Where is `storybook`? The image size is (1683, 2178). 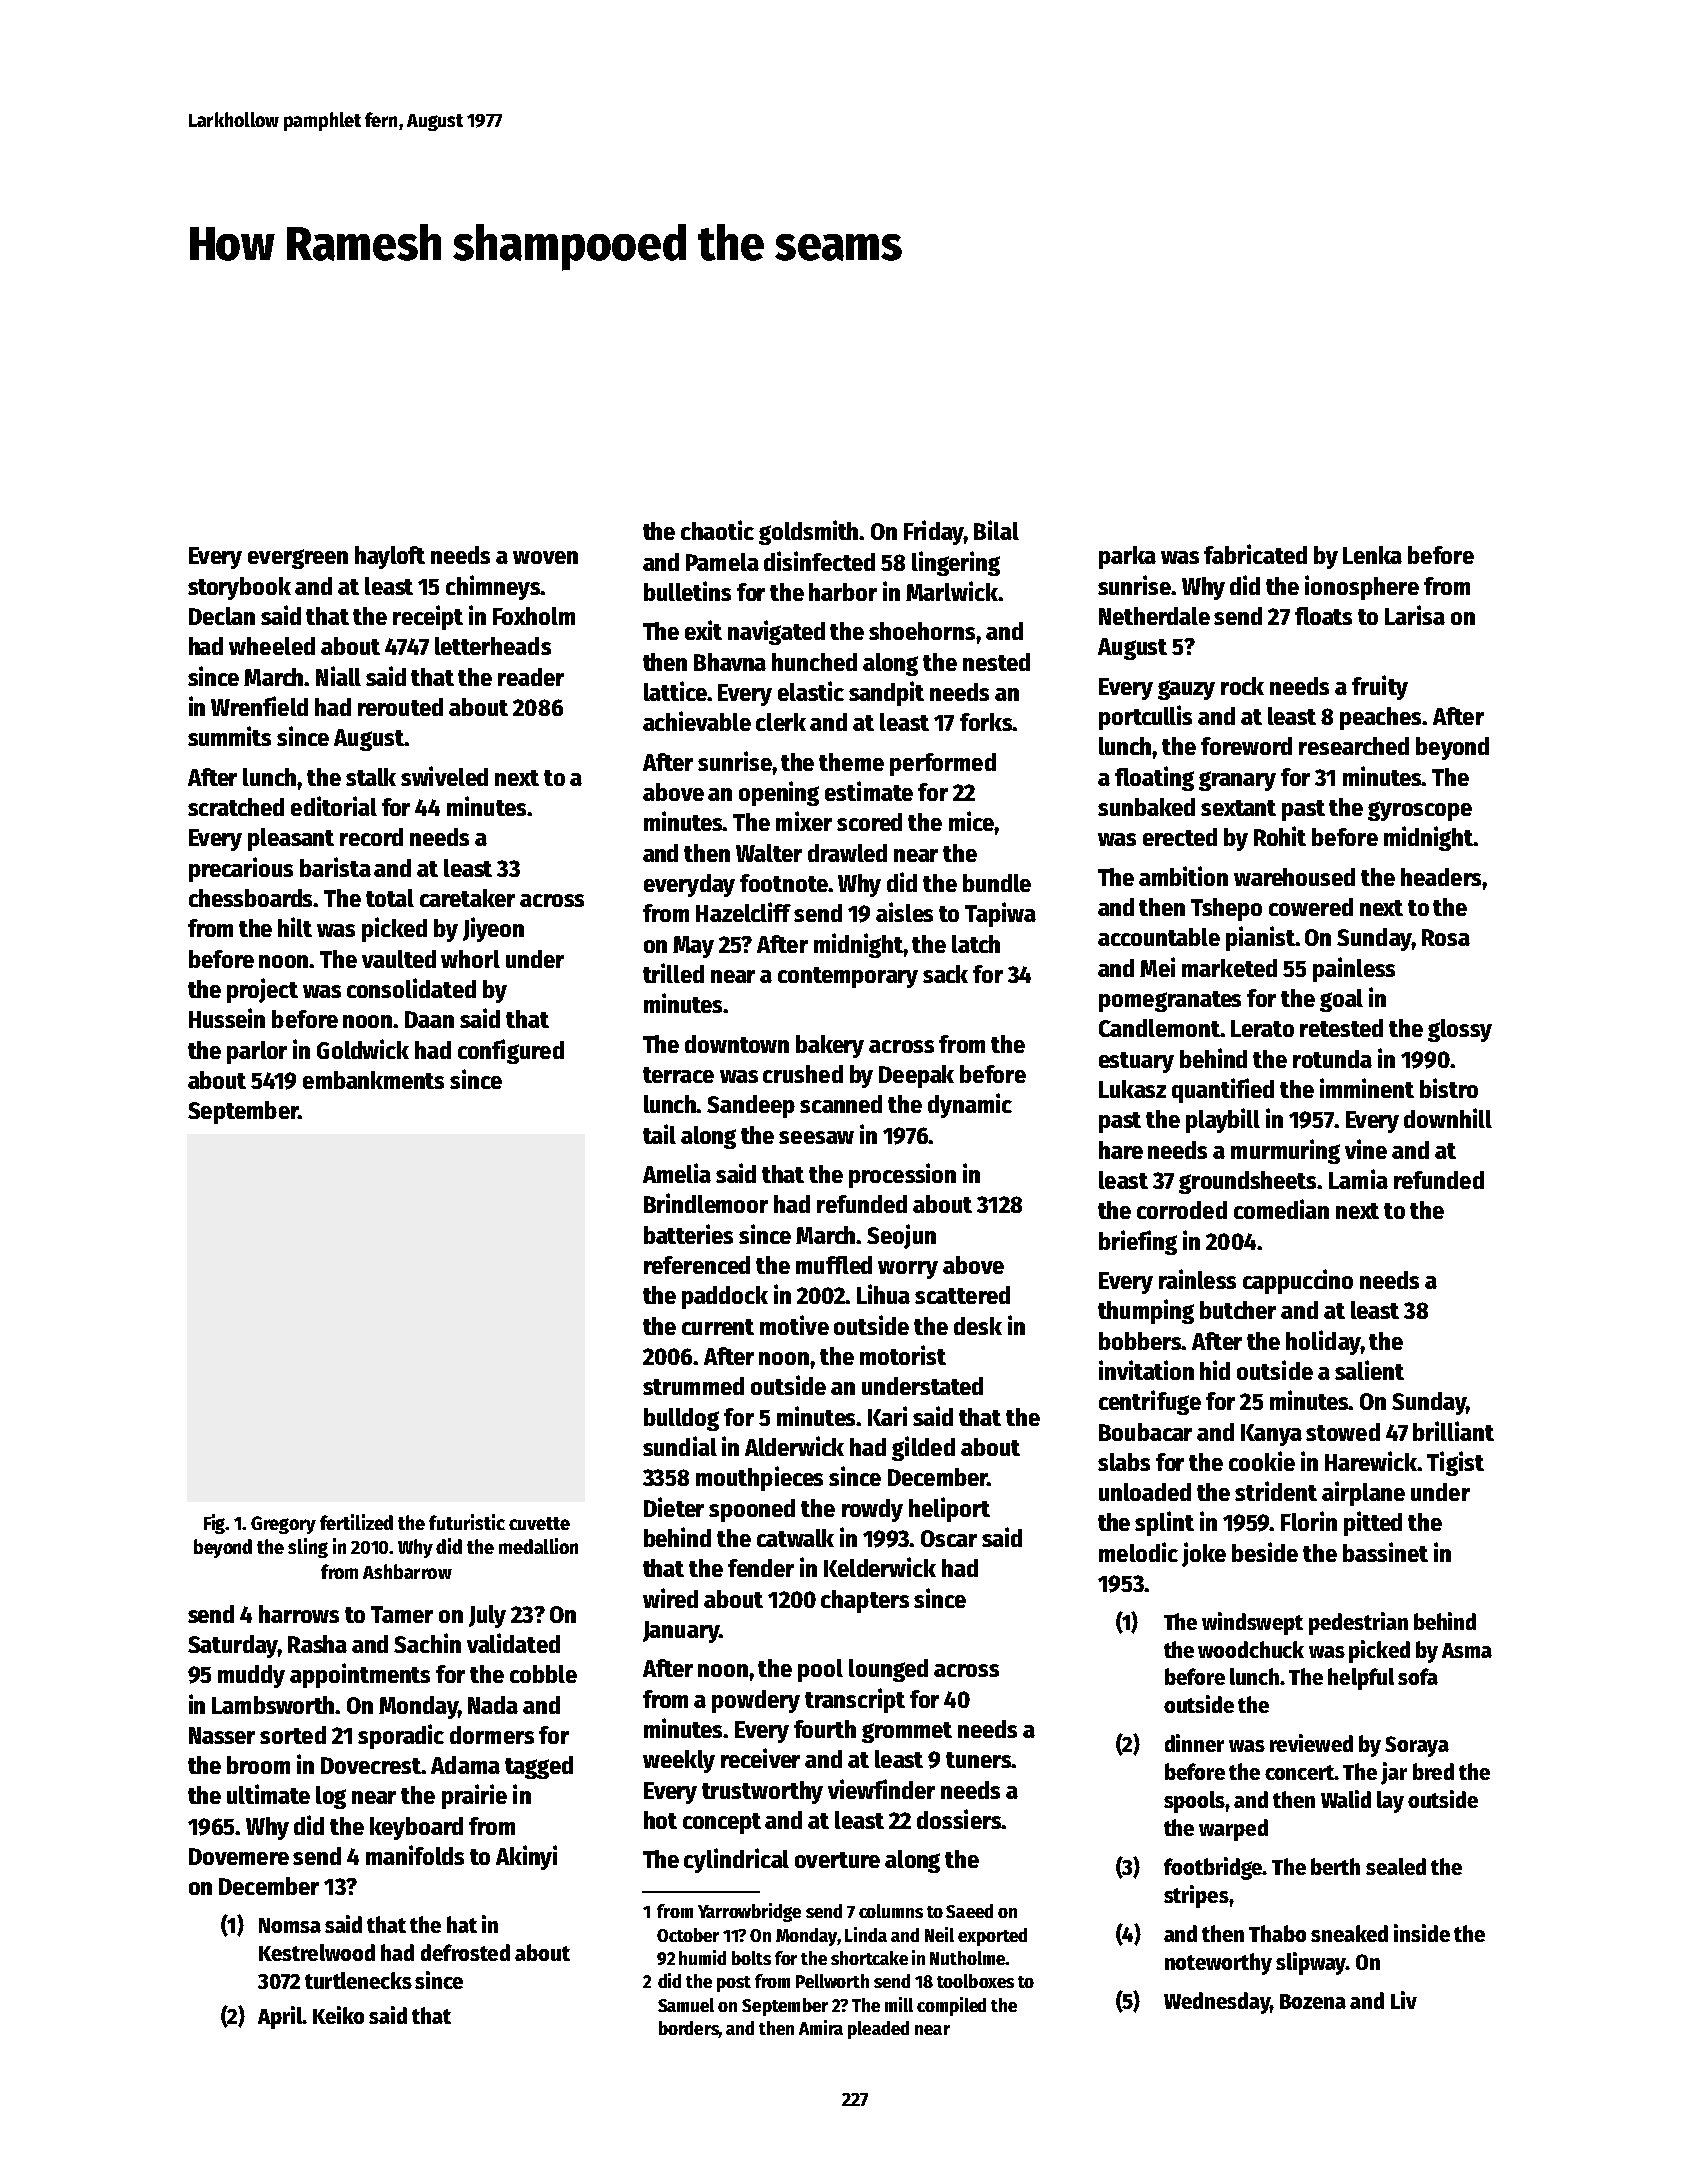
storybook is located at coordinates (239, 588).
